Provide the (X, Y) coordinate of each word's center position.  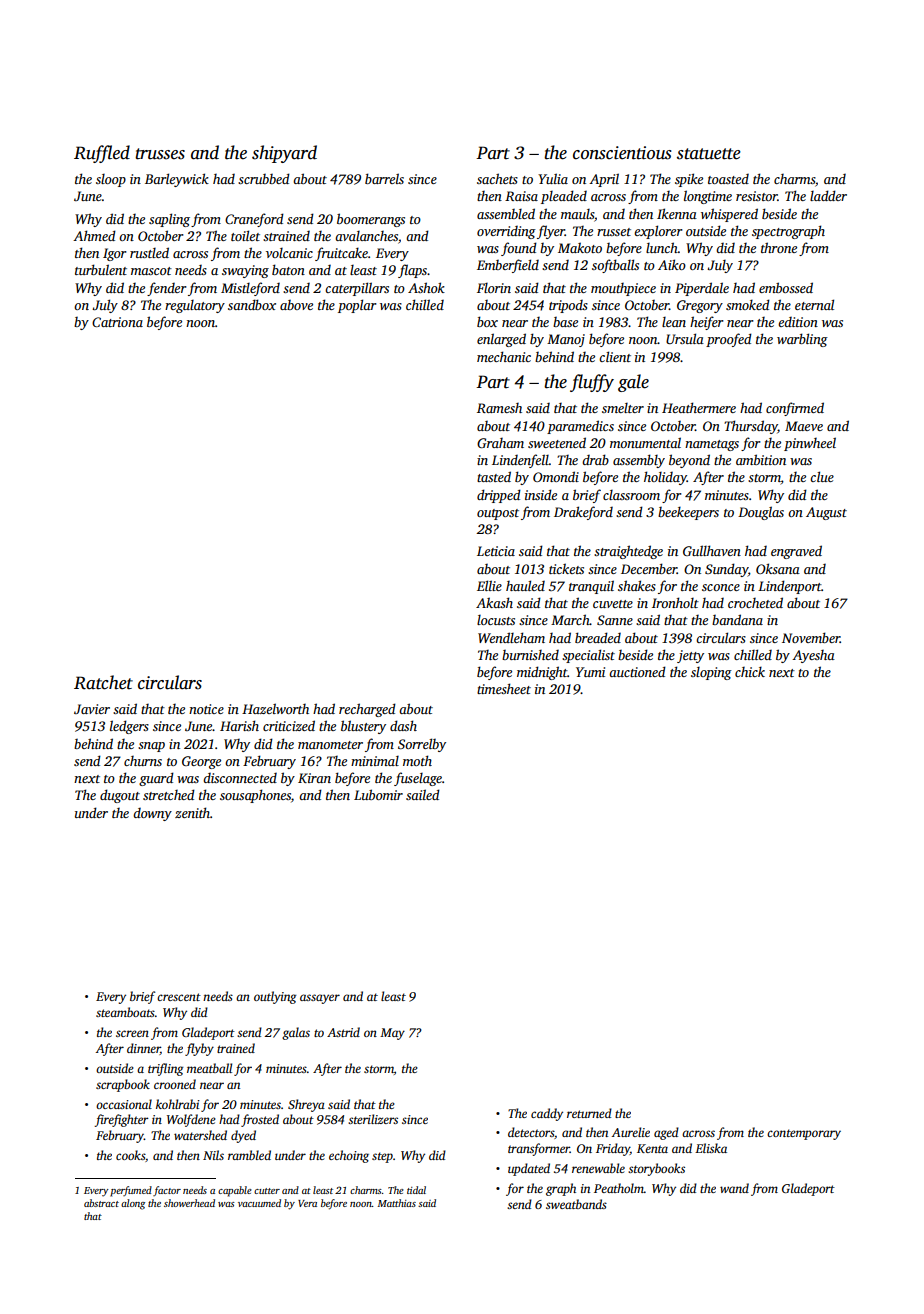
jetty (690, 656)
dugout (120, 796)
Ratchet (103, 682)
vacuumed (259, 1203)
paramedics (580, 427)
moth (417, 760)
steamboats (125, 1012)
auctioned (637, 671)
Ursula (685, 338)
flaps (412, 271)
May (392, 1034)
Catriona (117, 322)
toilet (245, 235)
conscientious (622, 153)
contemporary (804, 1134)
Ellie (489, 585)
